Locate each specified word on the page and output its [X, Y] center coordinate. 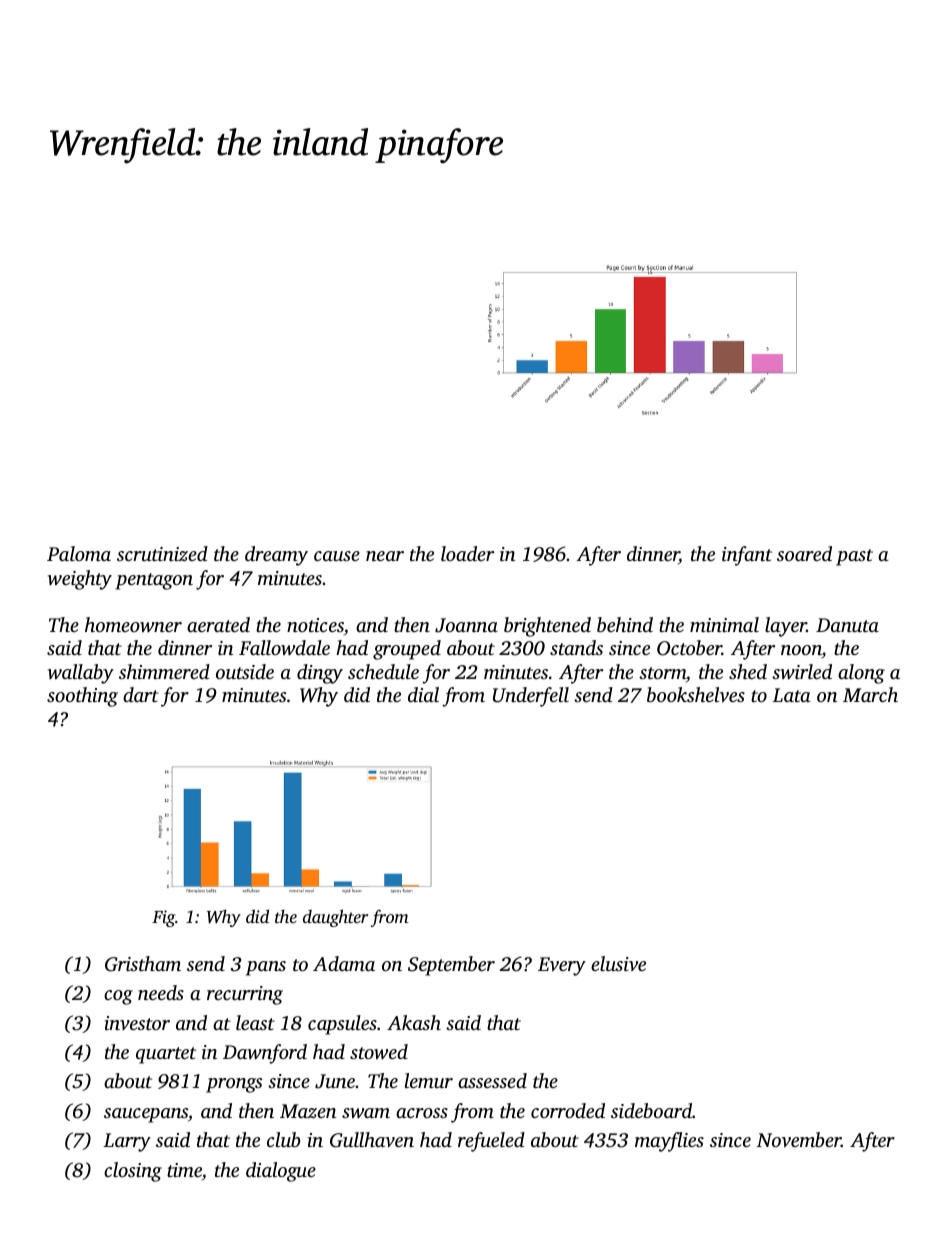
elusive [618, 963]
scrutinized [162, 553]
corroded [568, 1110]
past [854, 557]
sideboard [651, 1110]
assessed [492, 1080]
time [184, 1170]
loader [467, 553]
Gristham [143, 964]
